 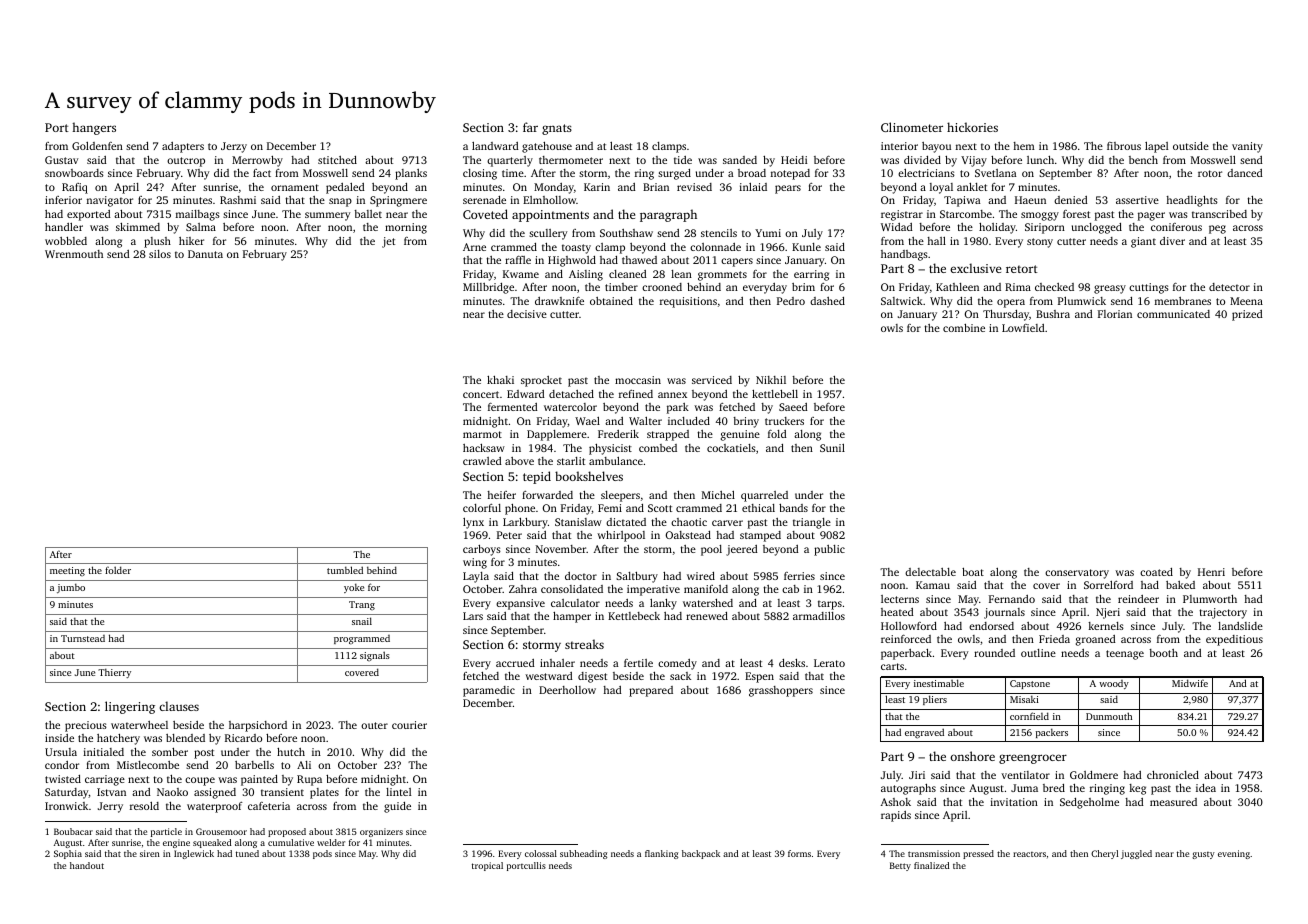 What do you see at coordinates (758, 508) in the screenshot?
I see `ethical` at bounding box center [758, 508].
